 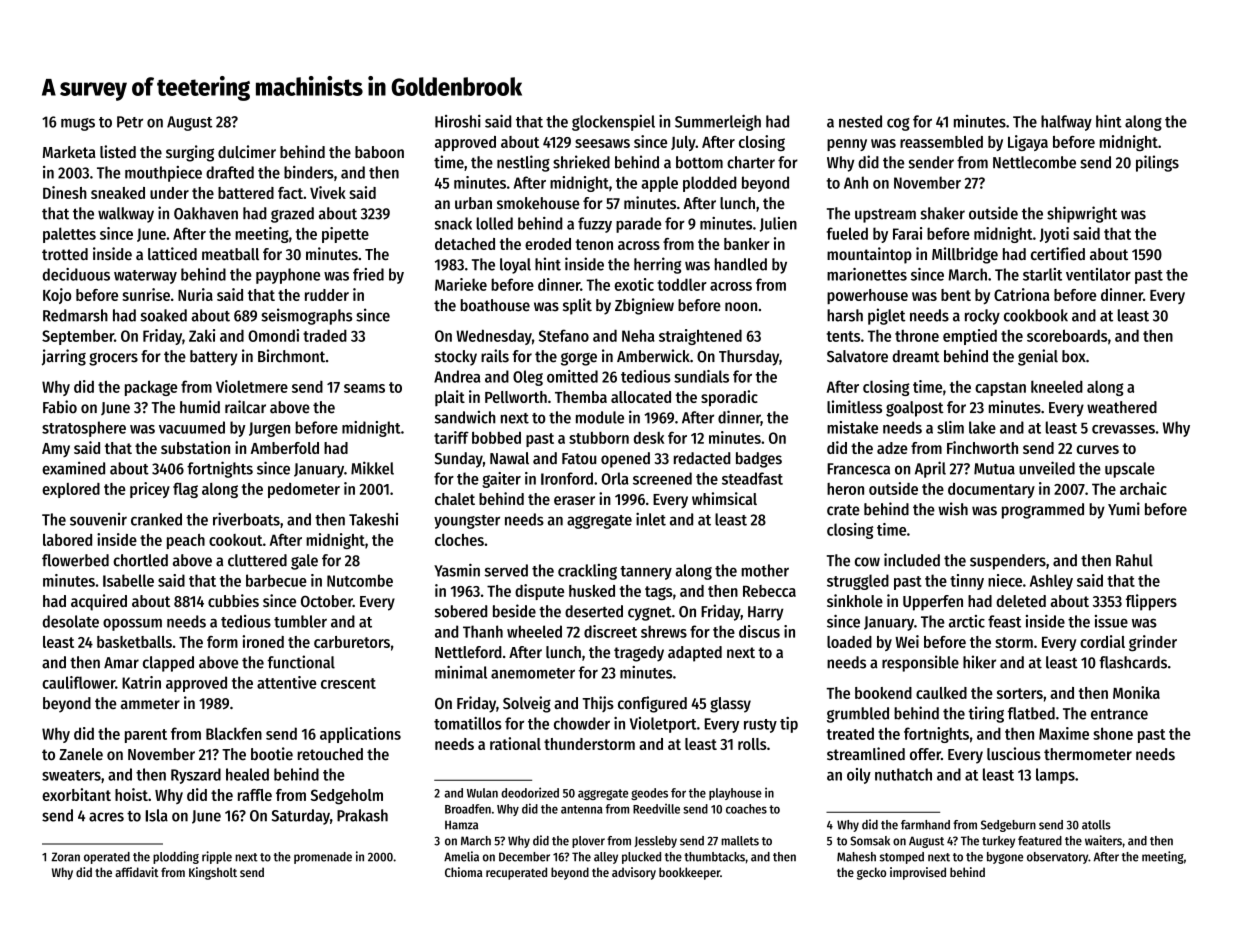 What do you see at coordinates (741, 264) in the document?
I see `handled` at bounding box center [741, 264].
